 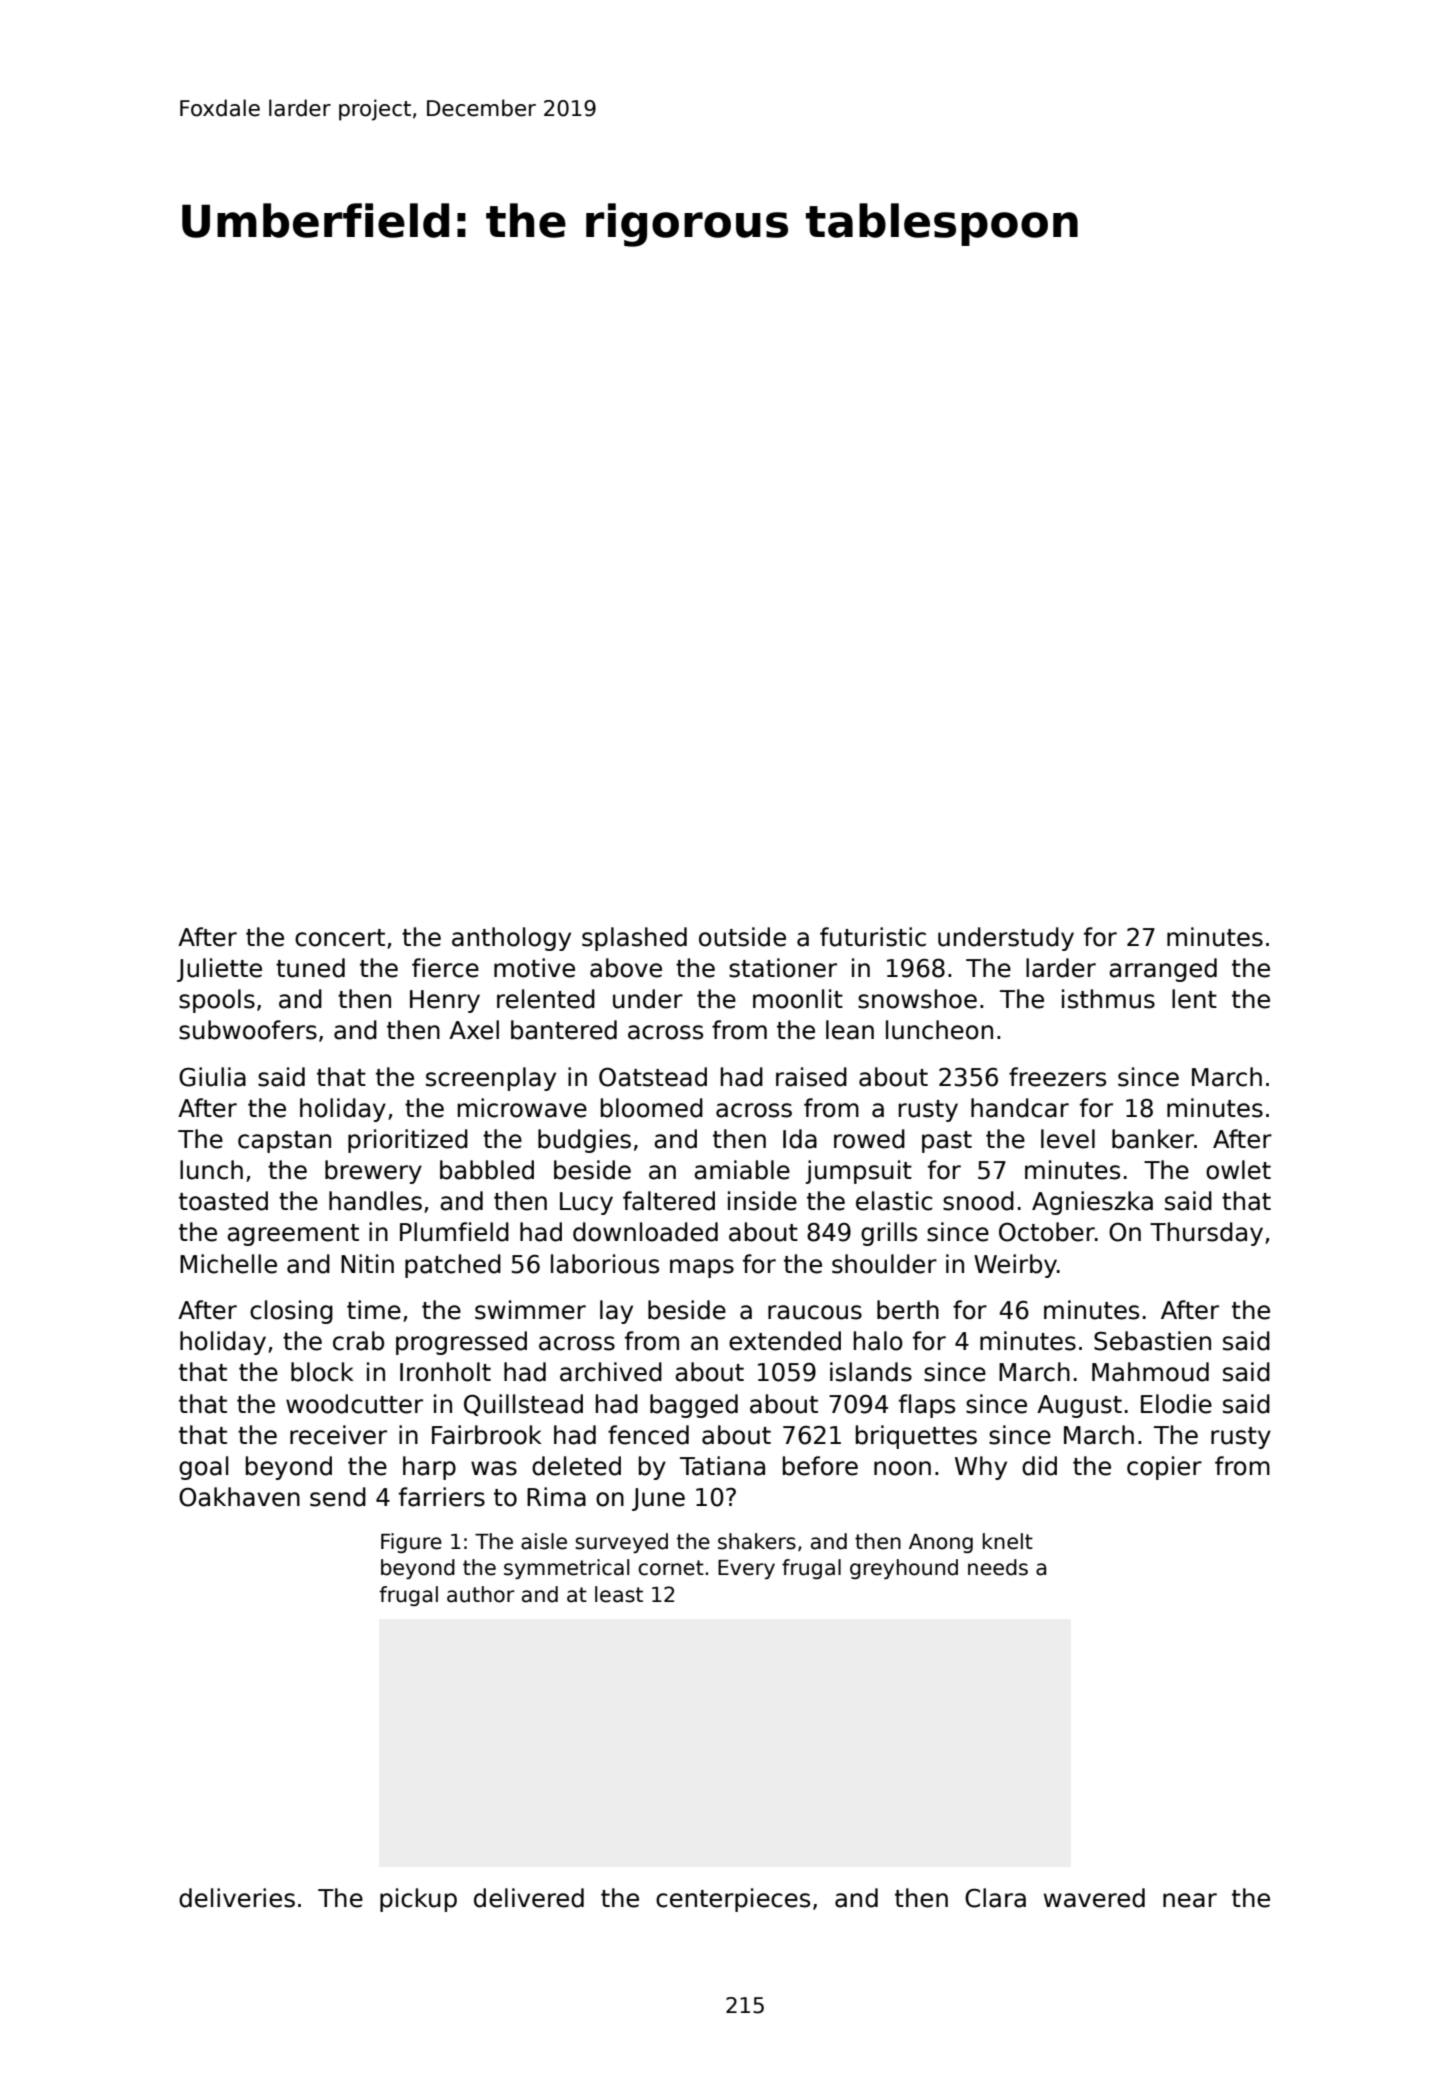 I want to click on freezers, so click(x=1057, y=1077).
